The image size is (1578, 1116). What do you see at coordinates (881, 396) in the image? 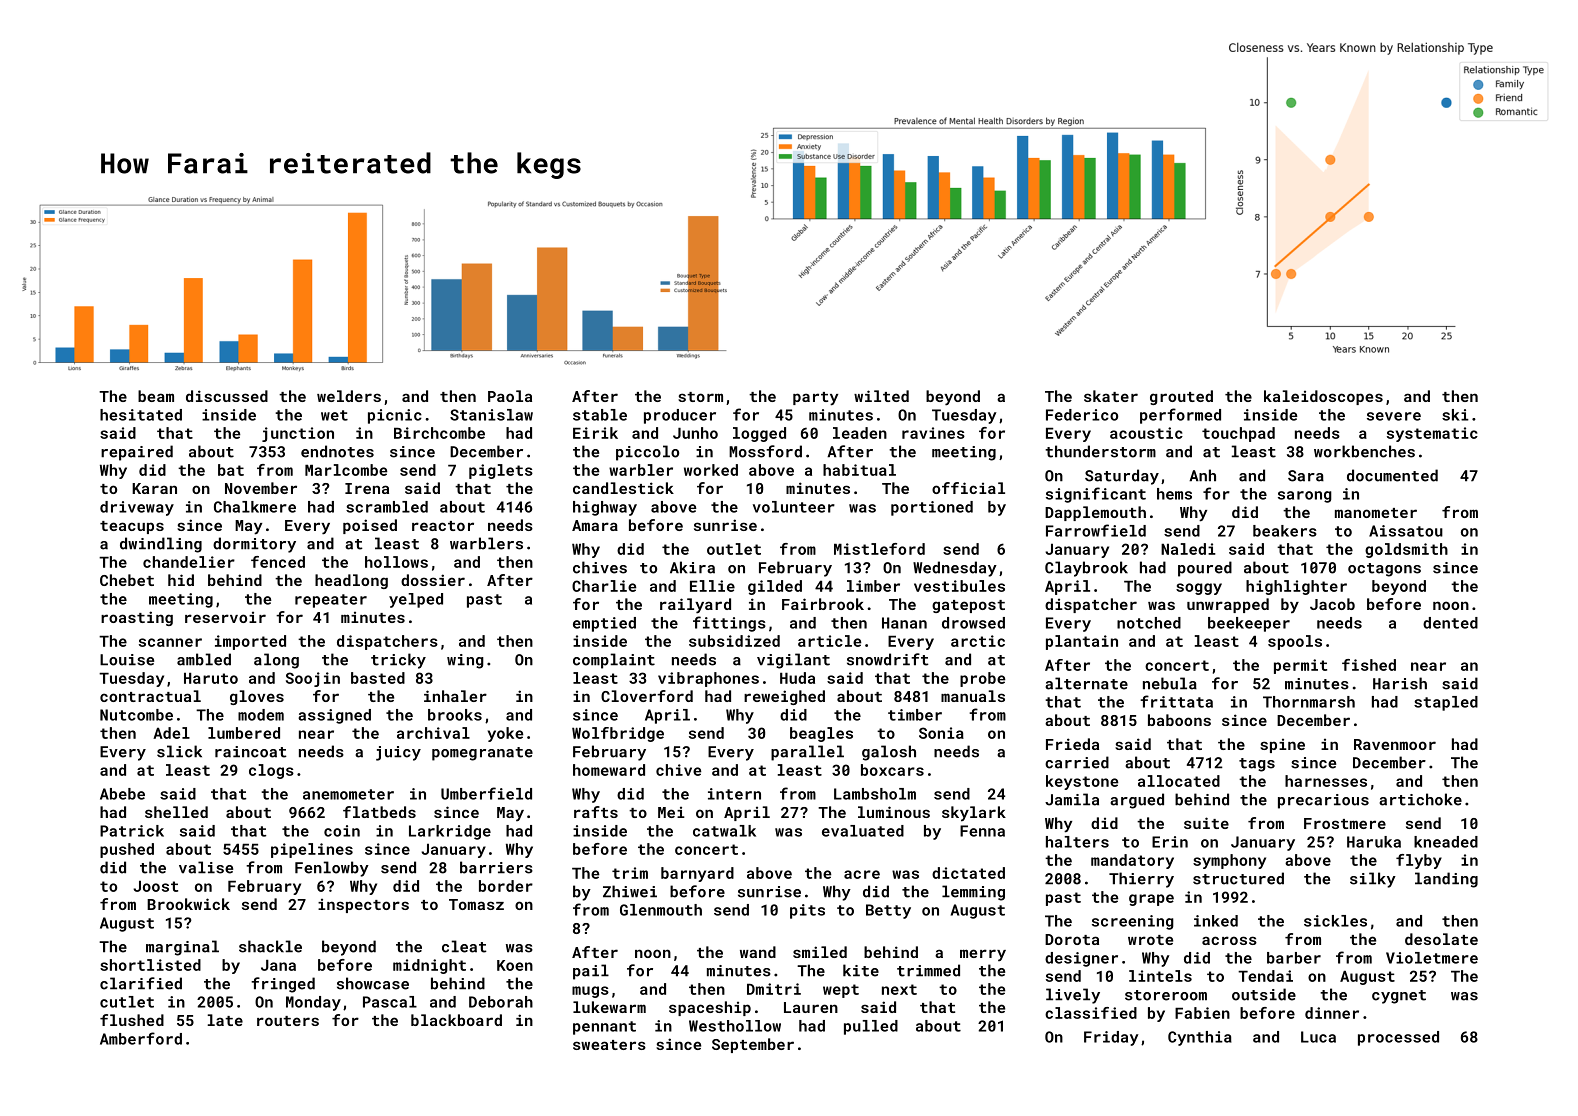
I see `wilted` at bounding box center [881, 396].
